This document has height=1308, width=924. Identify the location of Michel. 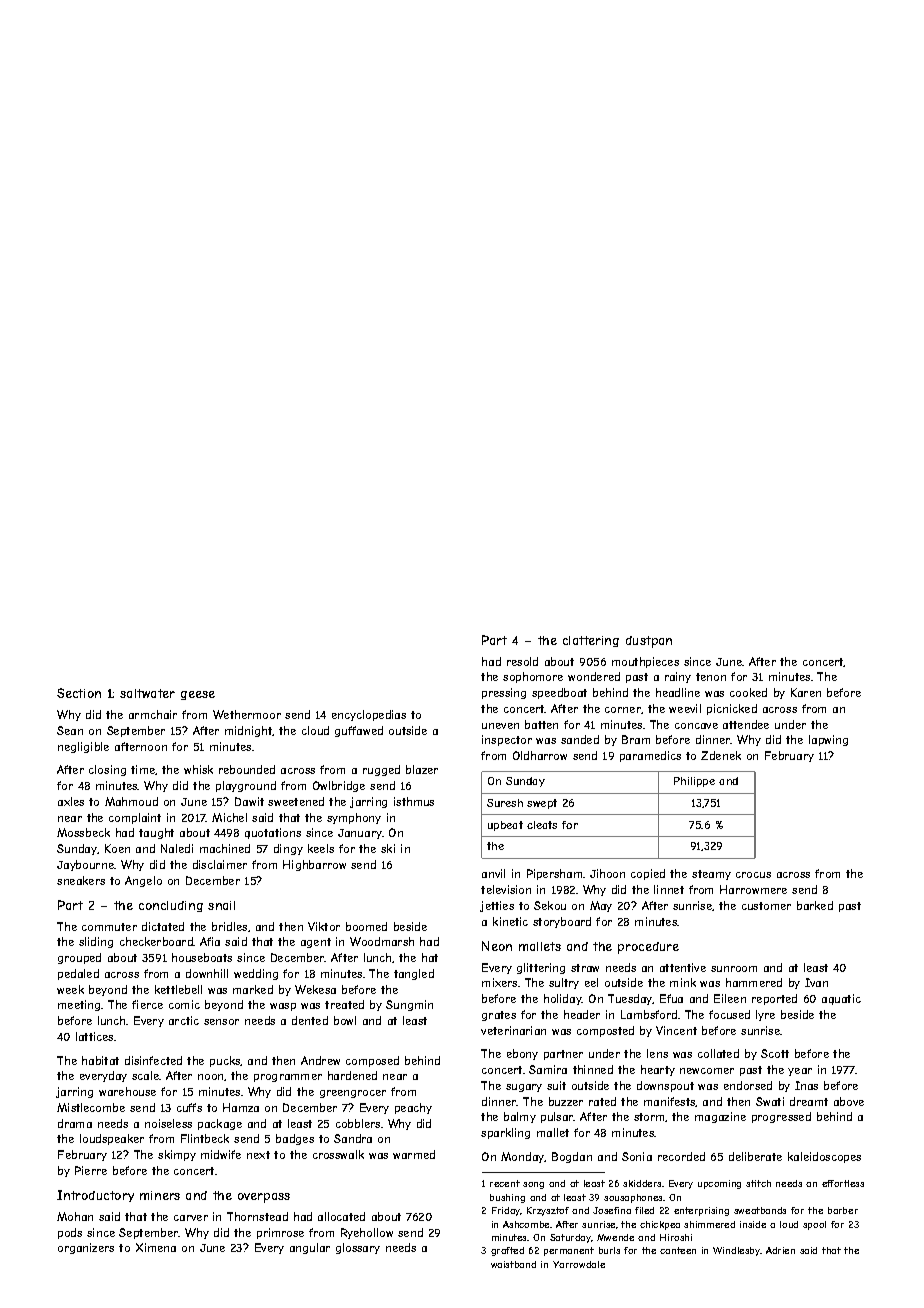
(229, 817).
